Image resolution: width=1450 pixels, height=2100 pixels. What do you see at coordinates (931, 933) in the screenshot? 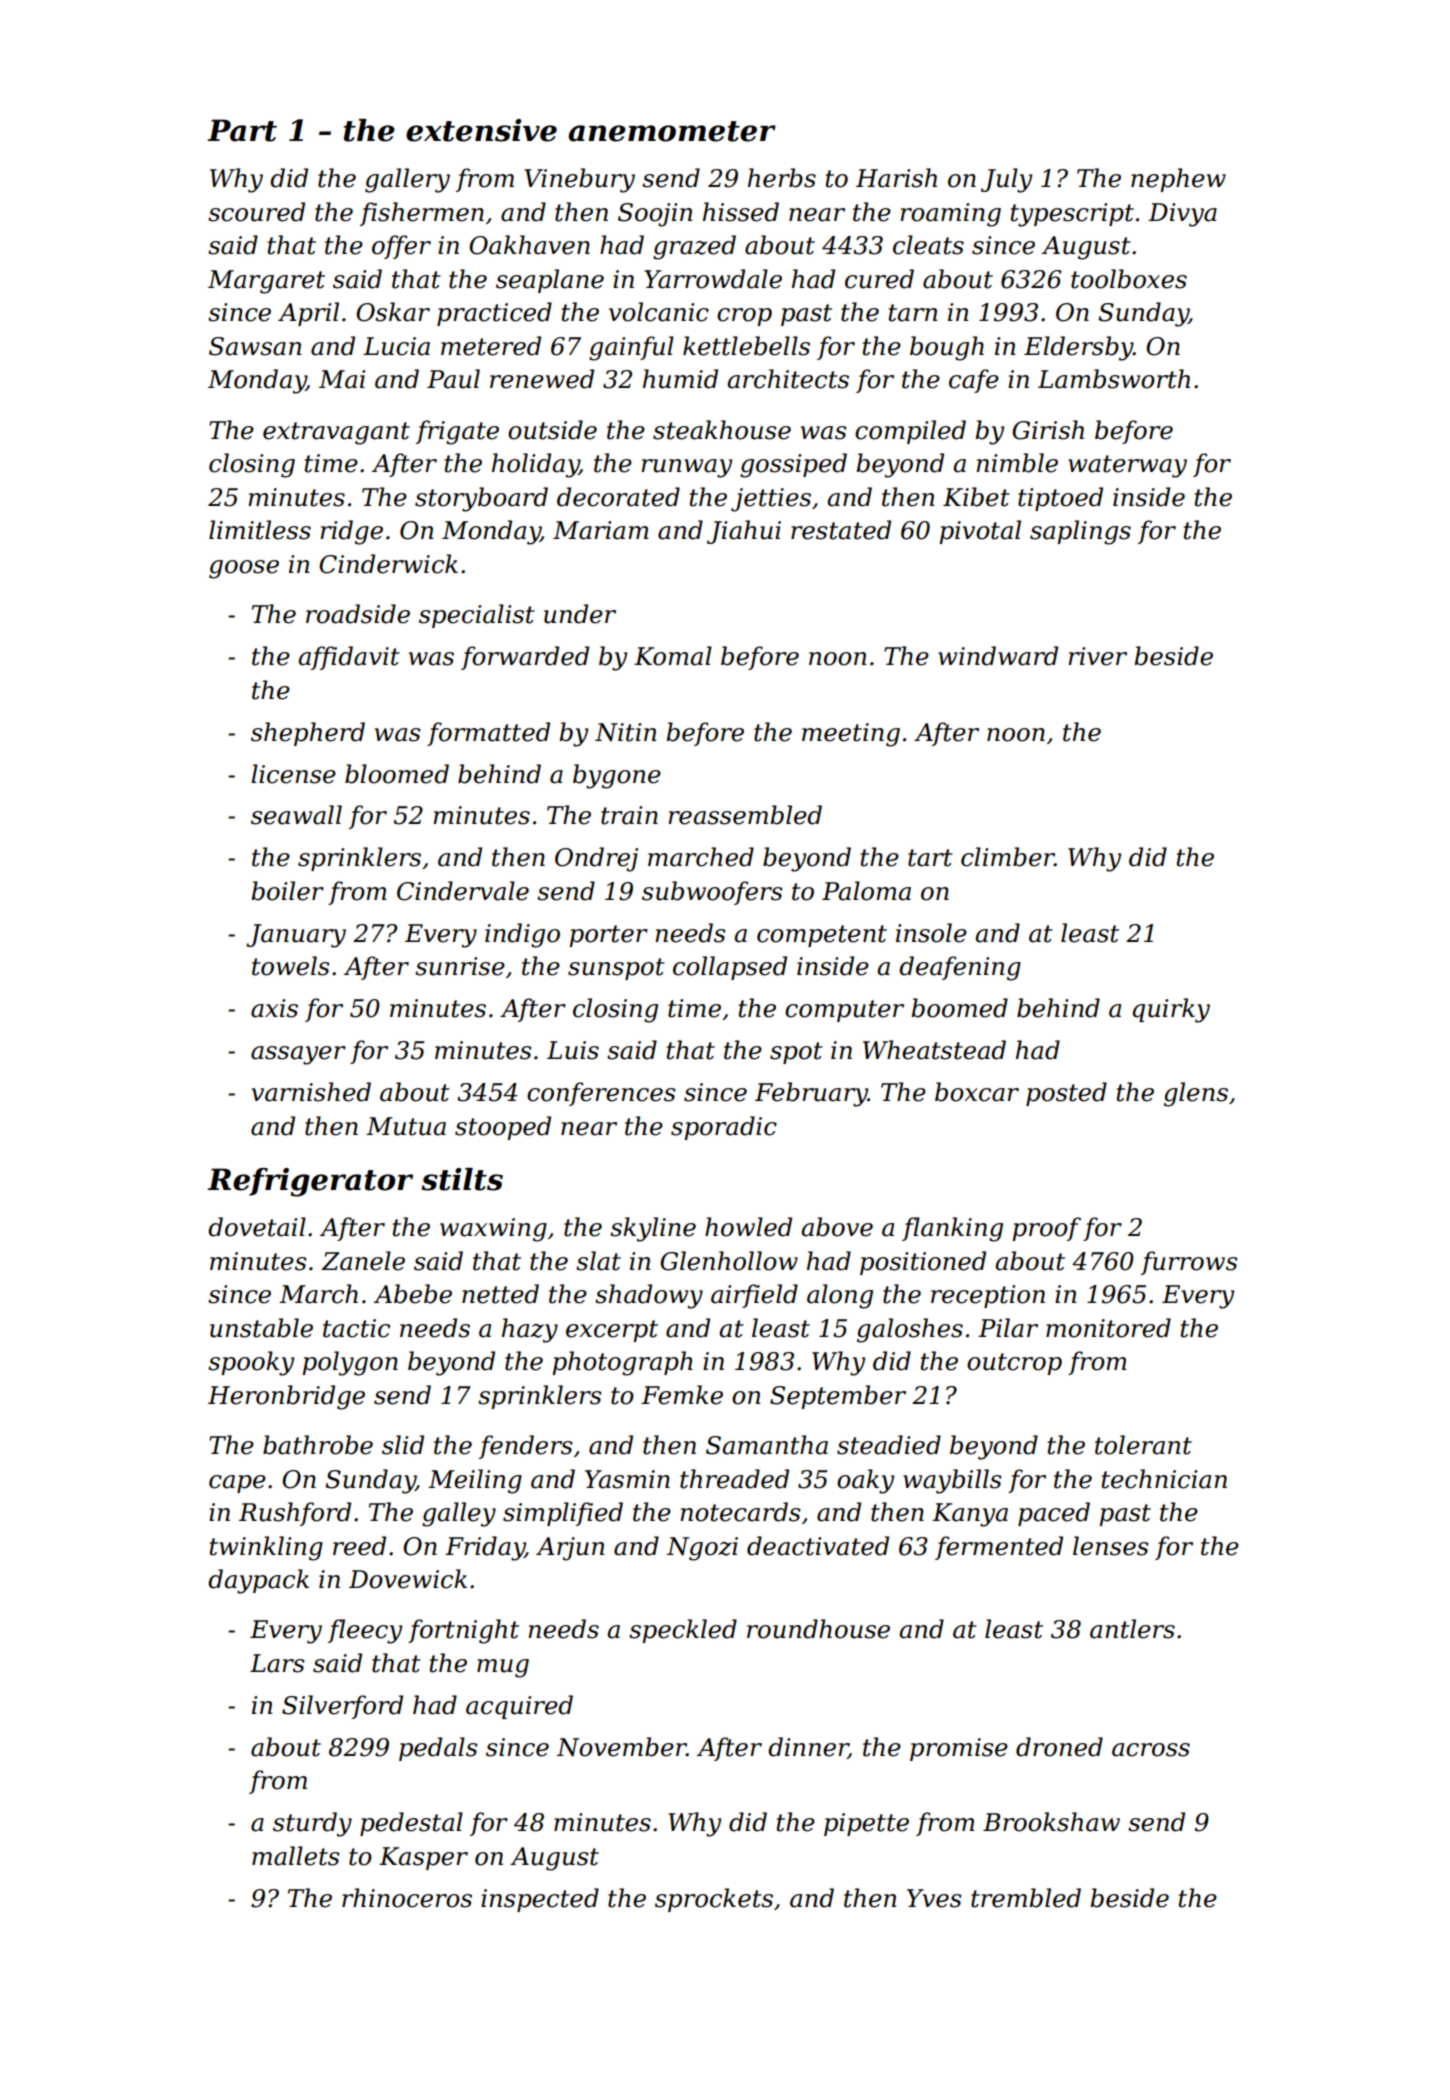
I see `insole` at bounding box center [931, 933].
